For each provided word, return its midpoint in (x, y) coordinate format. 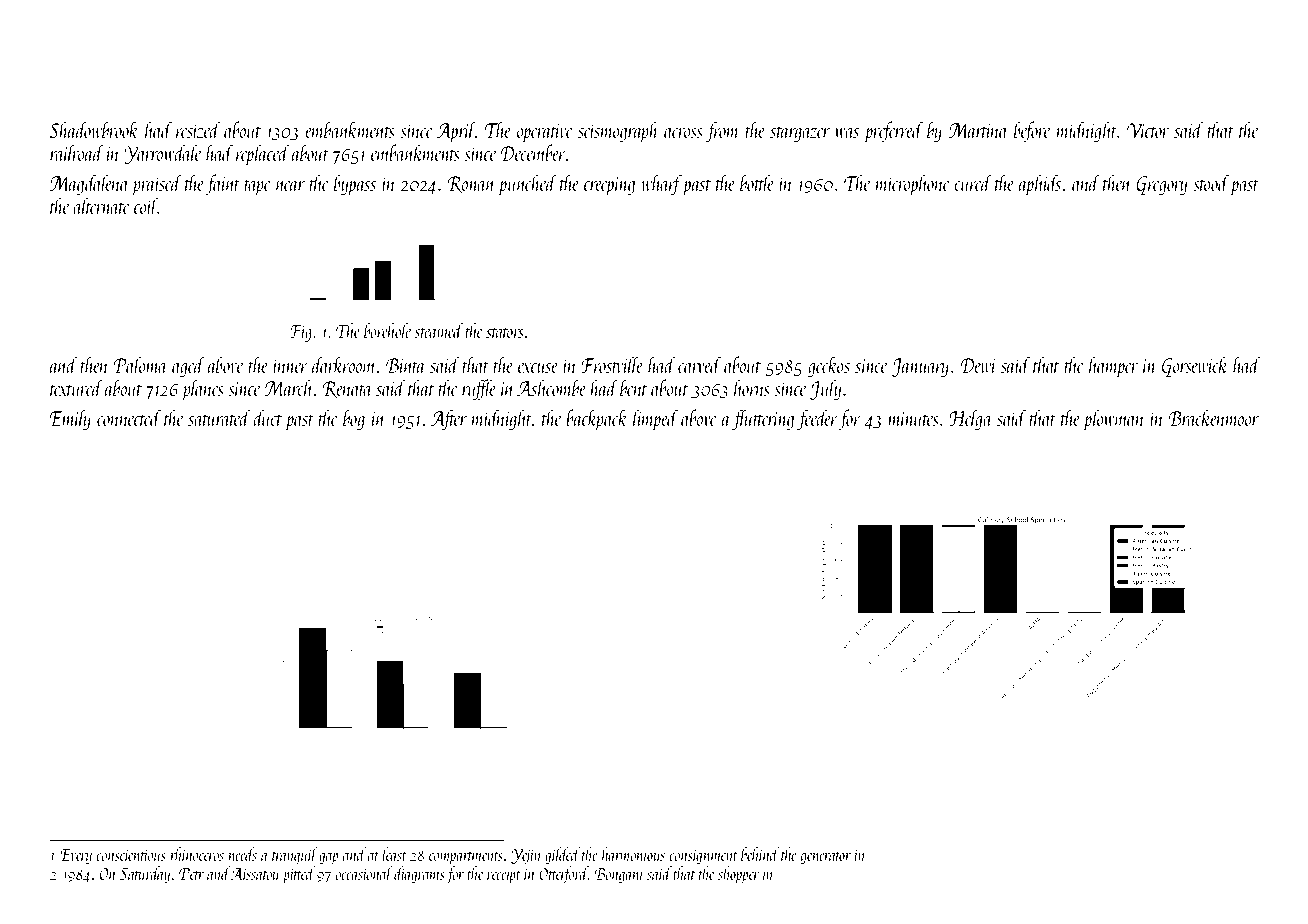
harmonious (633, 854)
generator (825, 858)
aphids (1040, 185)
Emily (70, 419)
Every (76, 857)
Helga (970, 419)
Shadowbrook (94, 129)
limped (656, 420)
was (847, 133)
